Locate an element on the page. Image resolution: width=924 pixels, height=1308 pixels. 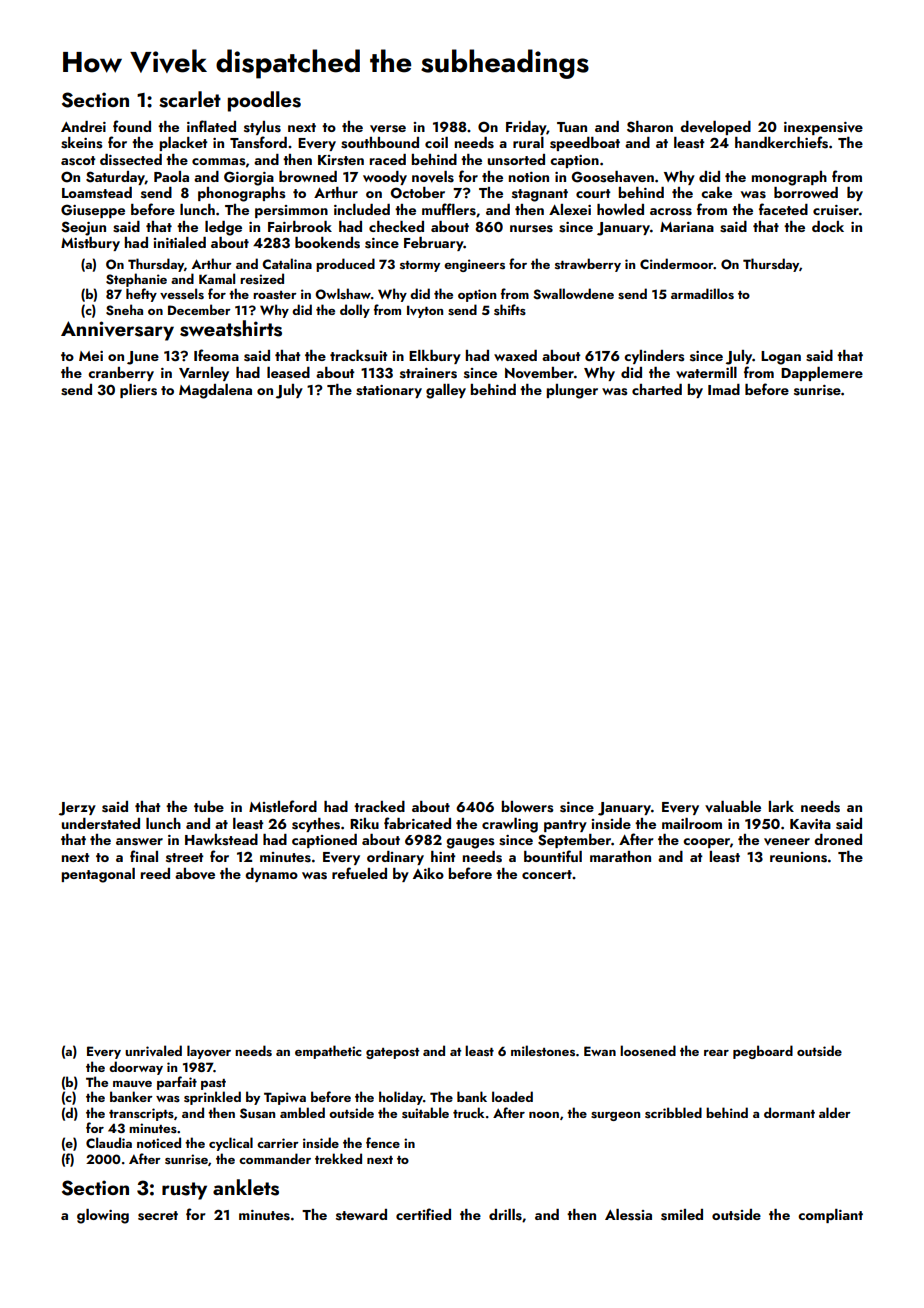
pegboard is located at coordinates (763, 1052).
